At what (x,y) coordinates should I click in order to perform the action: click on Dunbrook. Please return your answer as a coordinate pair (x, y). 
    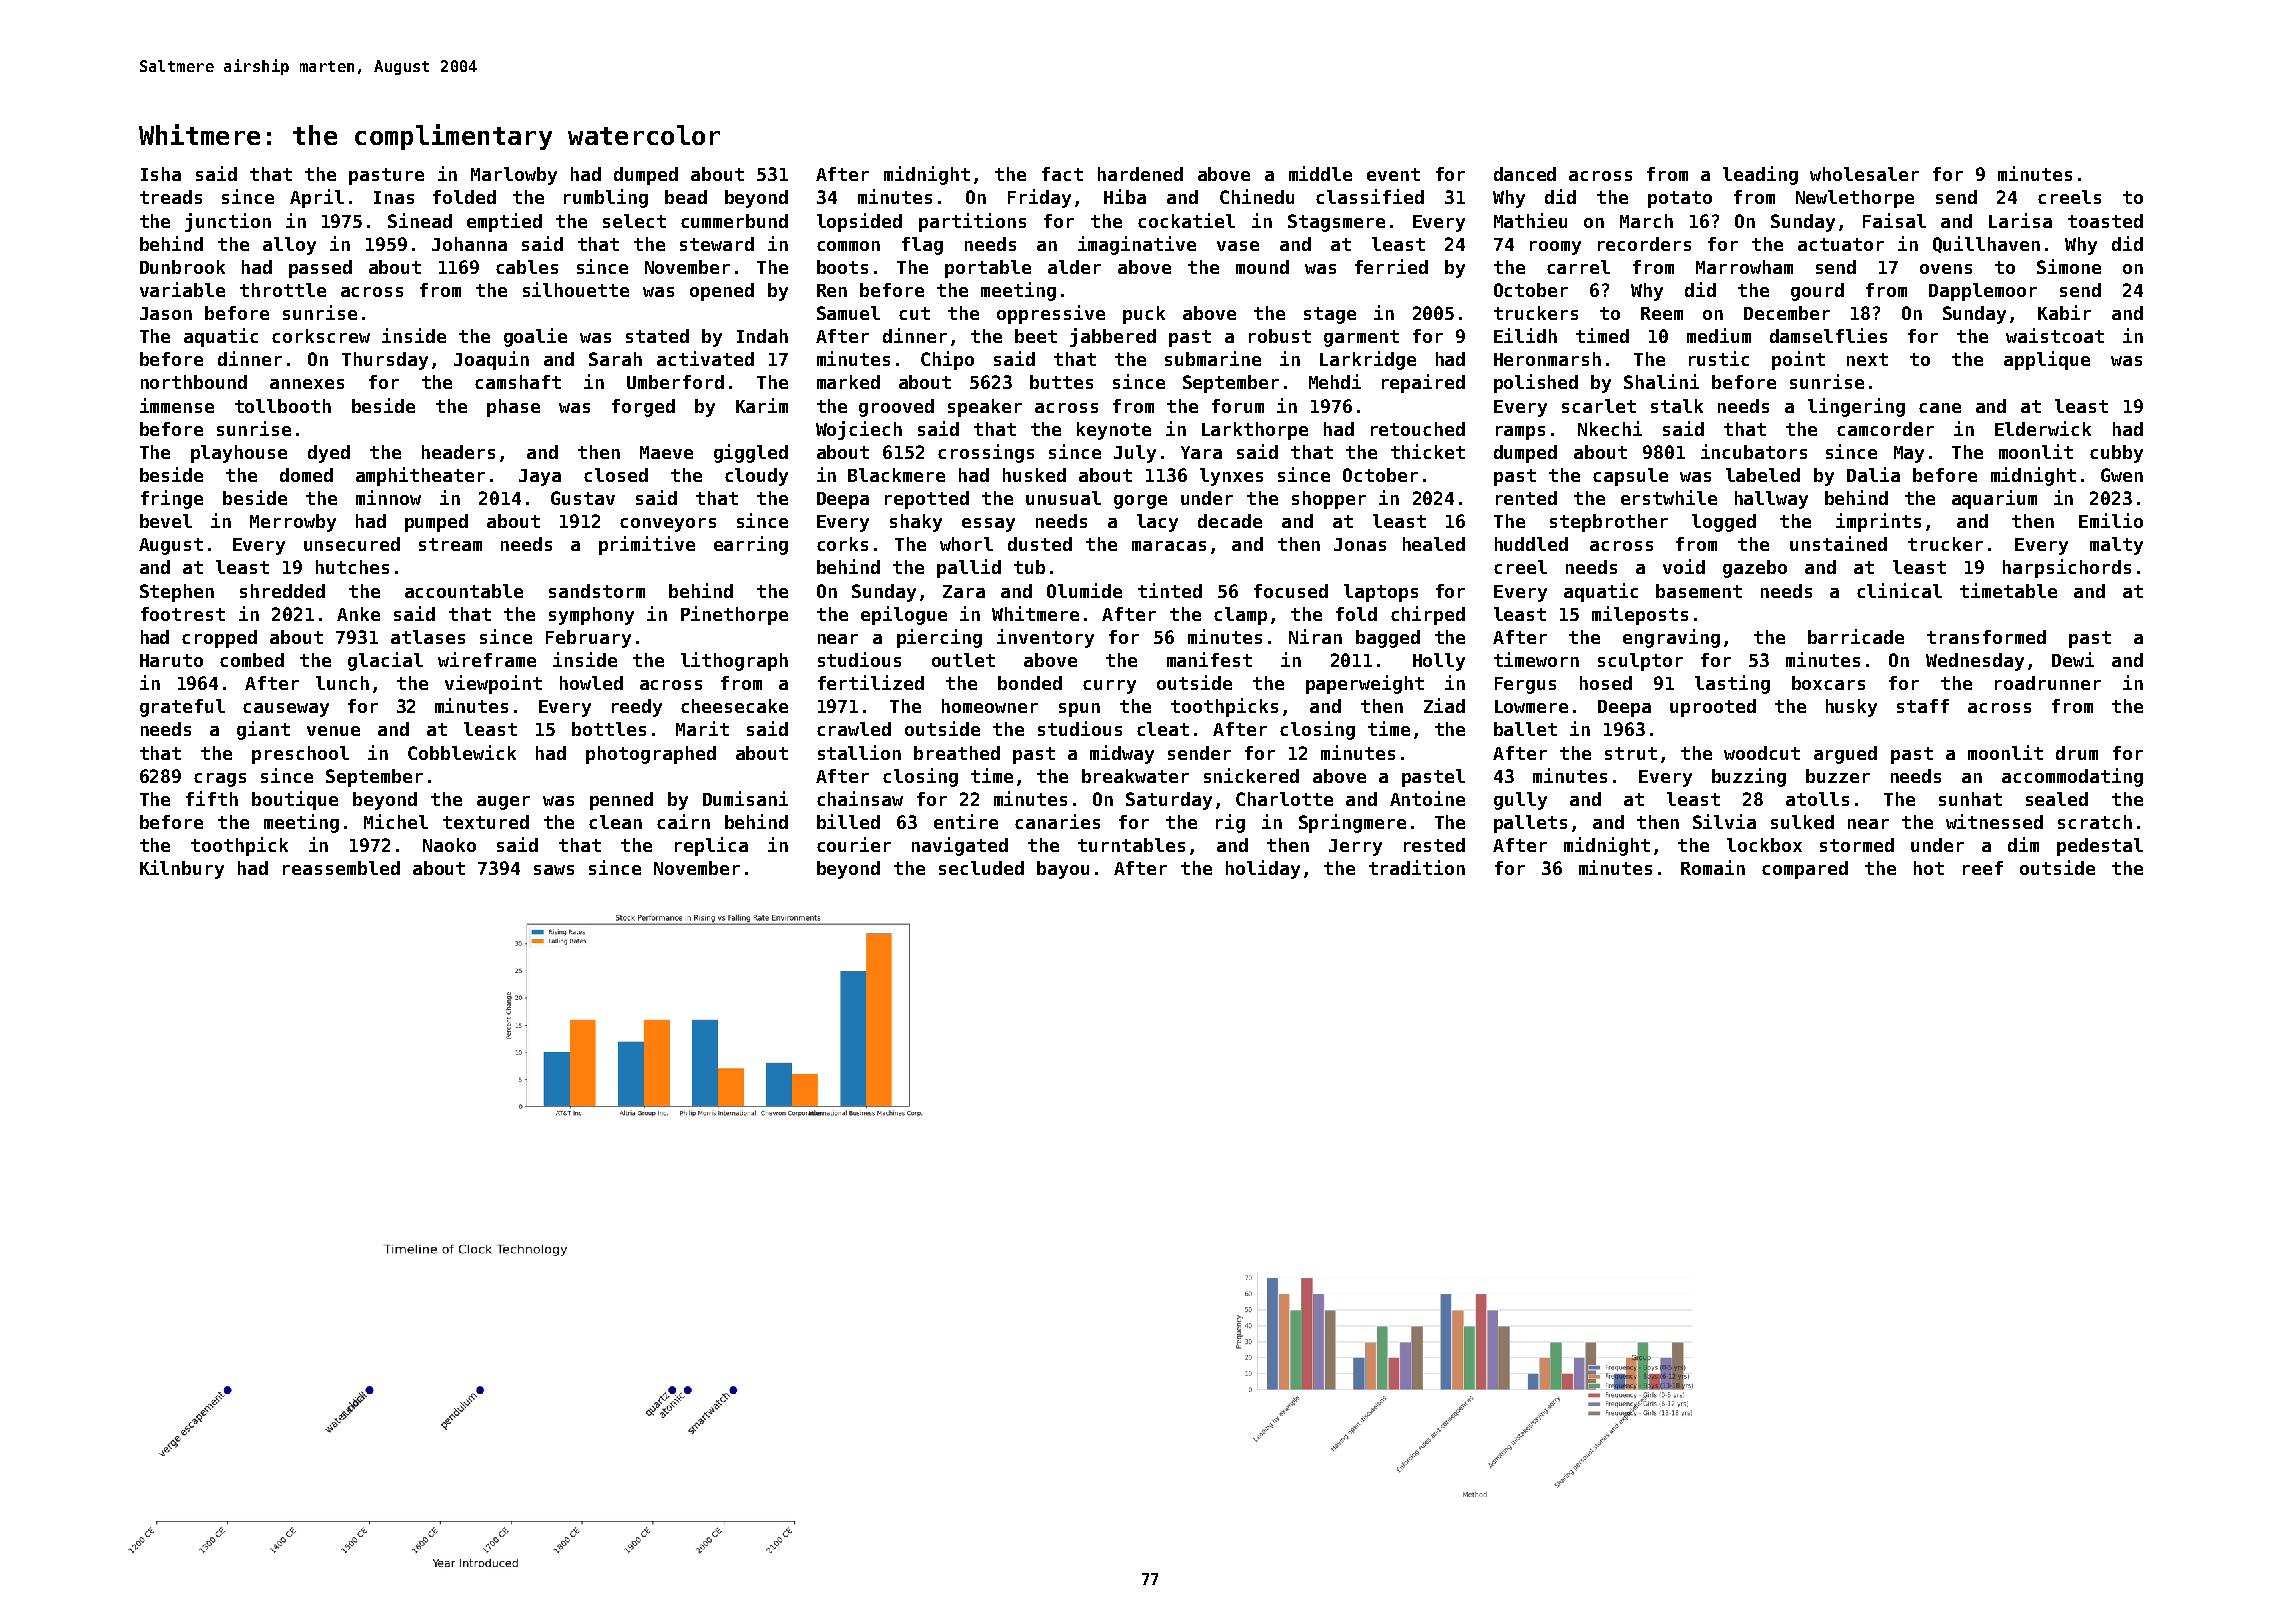
    Looking at the image, I should click on (182, 267).
